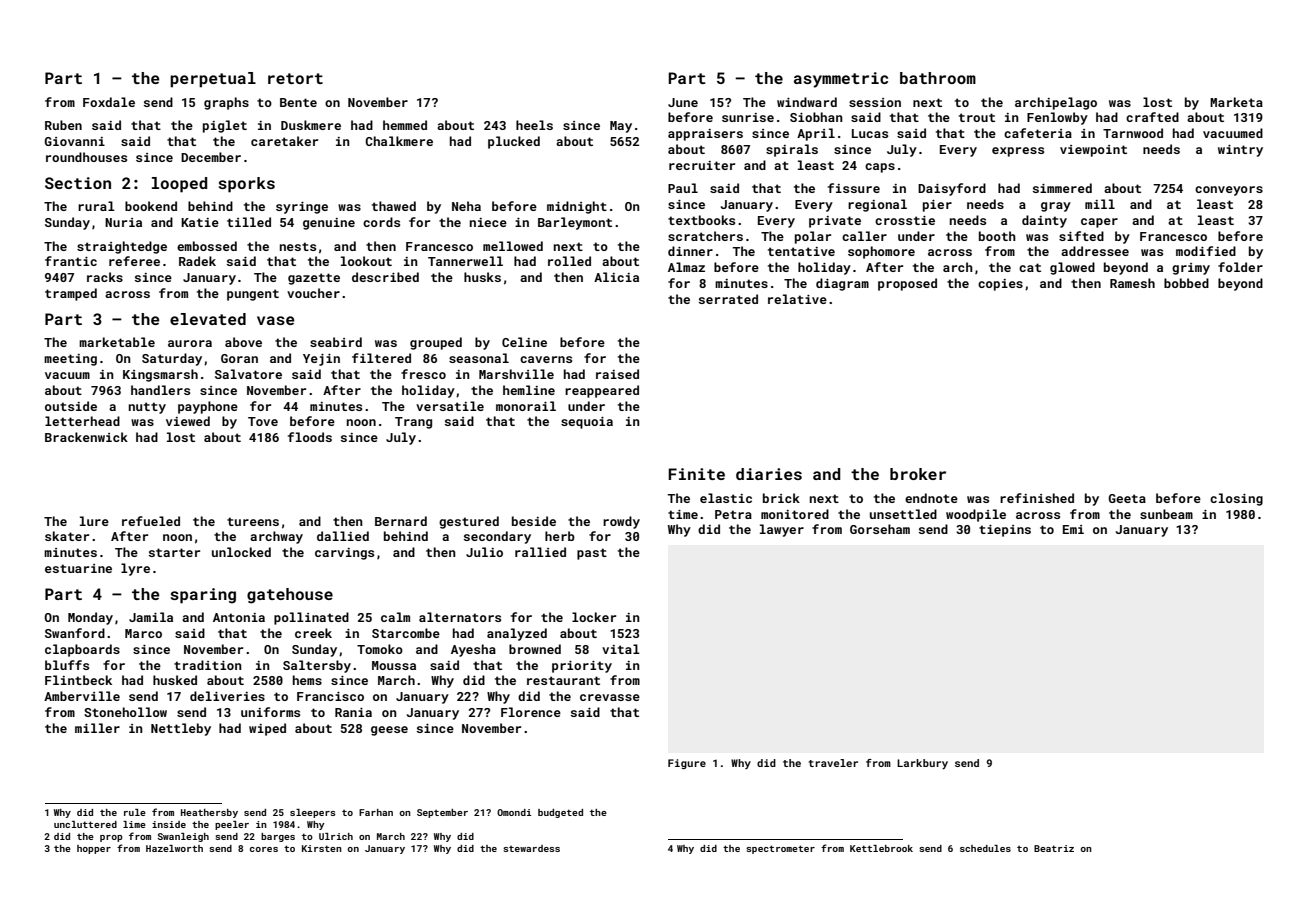  Describe the element at coordinates (797, 299) in the screenshot. I see `relative` at that location.
